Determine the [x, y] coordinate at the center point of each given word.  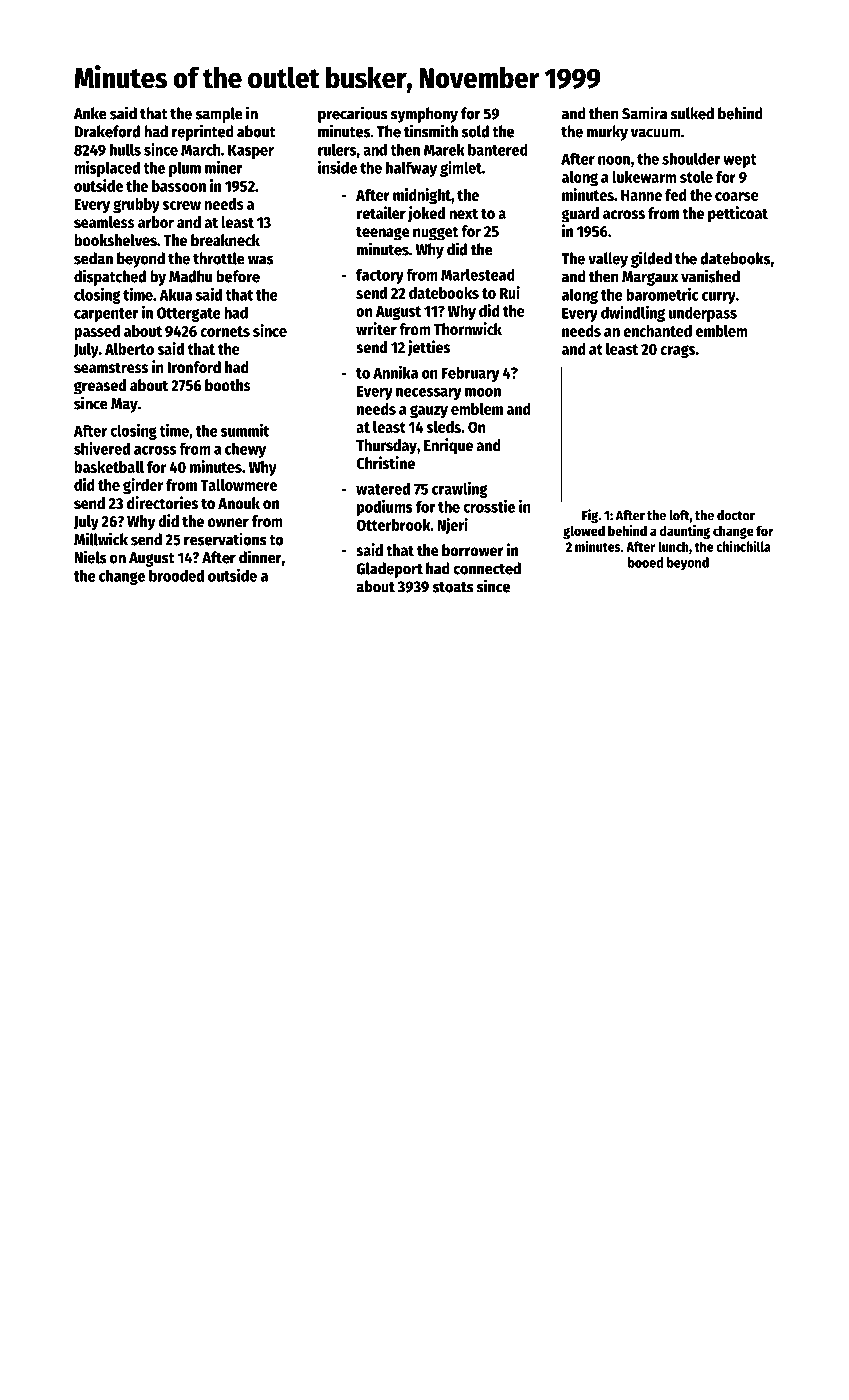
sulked [692, 113]
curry [719, 298]
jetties [428, 348]
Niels [90, 557]
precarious [353, 114]
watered [383, 488]
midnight [422, 196]
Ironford [194, 367]
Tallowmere [238, 485]
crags [677, 351]
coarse [737, 196]
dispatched [110, 277]
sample [219, 115]
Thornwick [468, 328]
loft [679, 515]
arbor [156, 222]
